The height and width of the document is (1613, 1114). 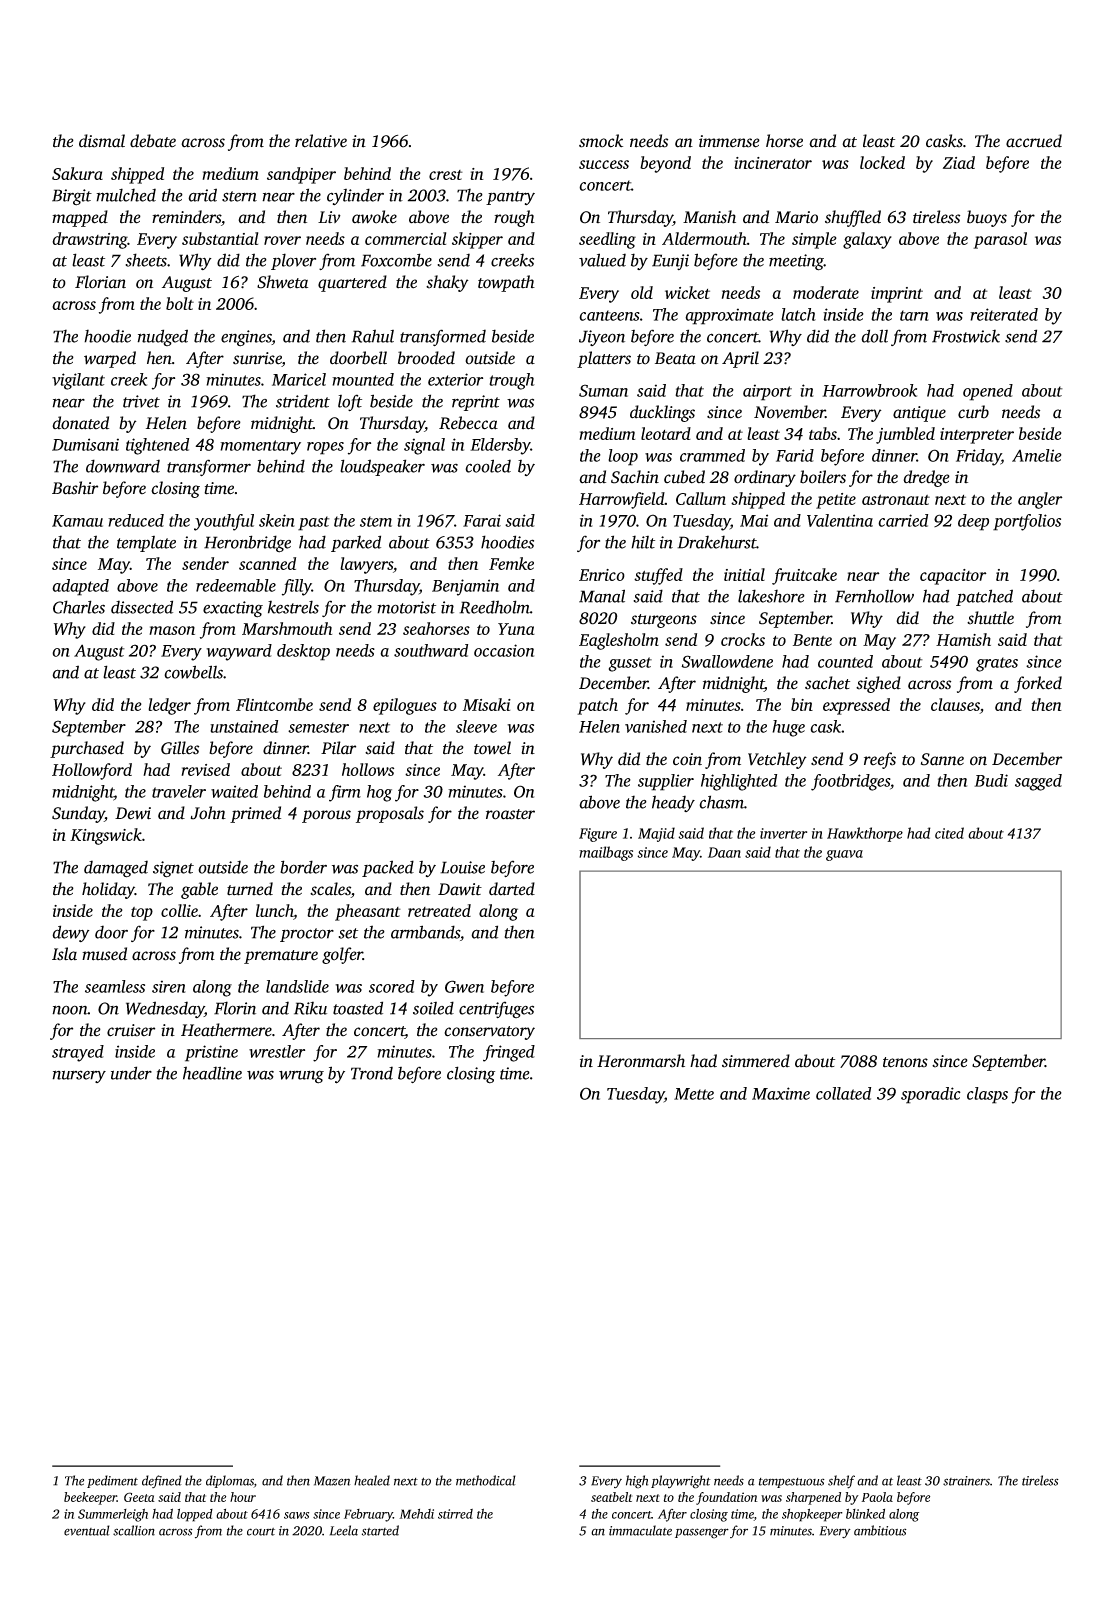 I want to click on clasps, so click(x=987, y=1095).
